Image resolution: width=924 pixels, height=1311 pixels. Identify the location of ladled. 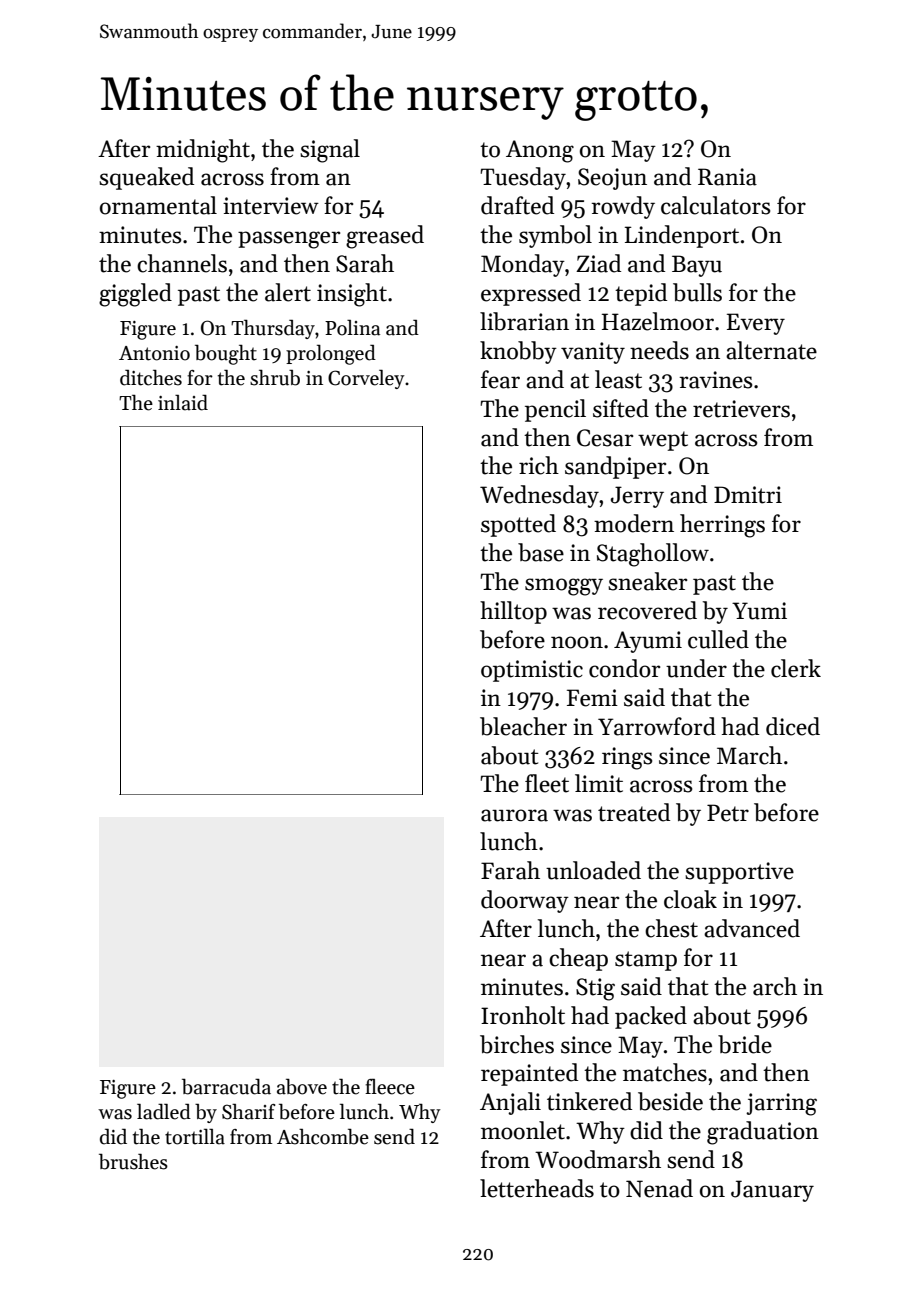
(164, 1111).
